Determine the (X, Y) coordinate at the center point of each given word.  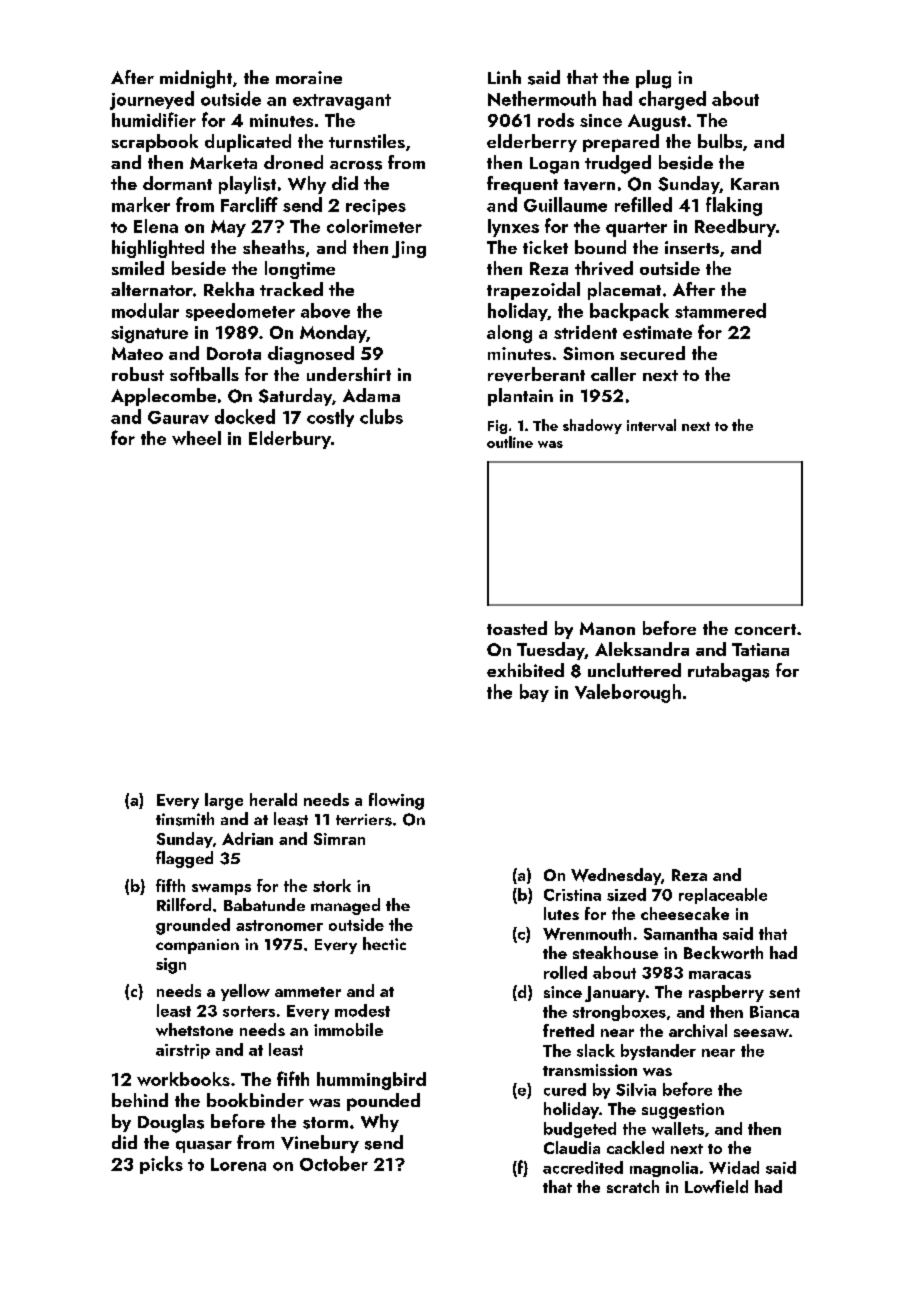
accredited (583, 1167)
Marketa (223, 162)
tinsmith (185, 819)
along (509, 334)
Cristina (572, 895)
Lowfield (716, 1186)
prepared (621, 143)
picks (161, 1165)
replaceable (723, 896)
